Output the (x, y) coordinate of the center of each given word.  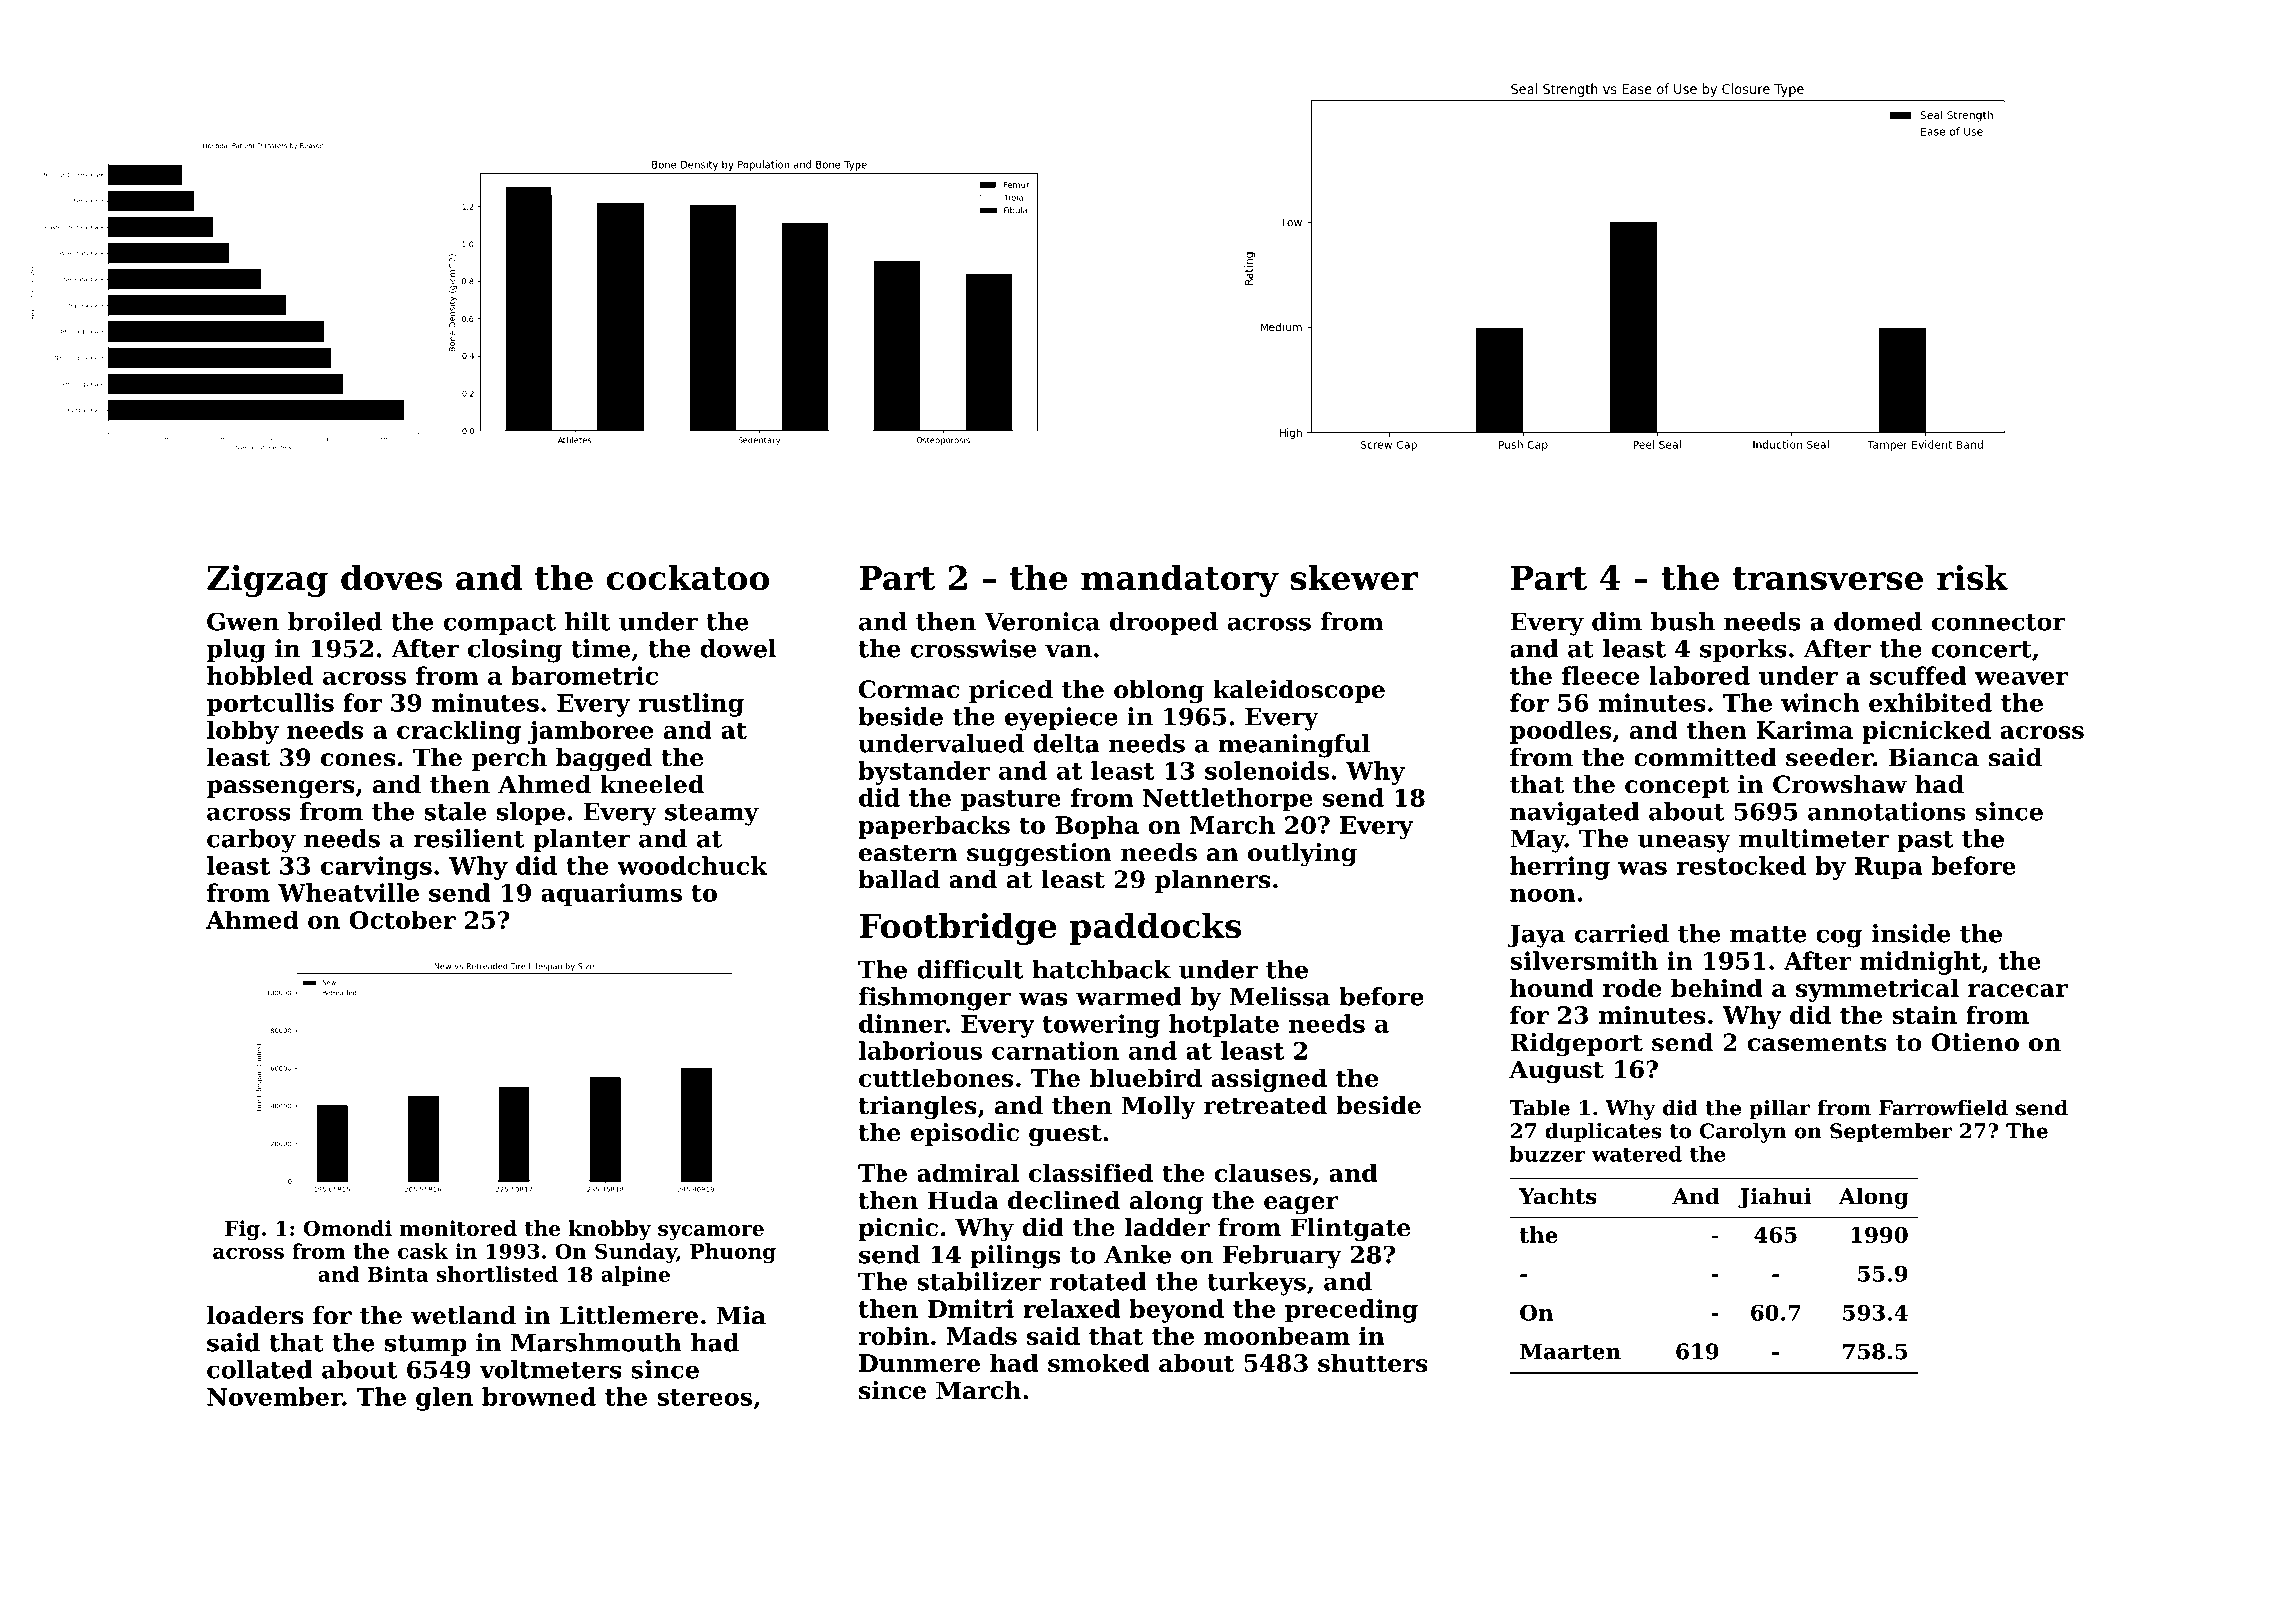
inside (1911, 933)
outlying (1302, 855)
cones (358, 760)
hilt (588, 621)
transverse (1828, 578)
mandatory (1180, 581)
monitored (458, 1228)
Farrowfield (1943, 1108)
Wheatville (348, 892)
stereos (704, 1397)
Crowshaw (1840, 784)
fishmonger (934, 999)
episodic (965, 1134)
